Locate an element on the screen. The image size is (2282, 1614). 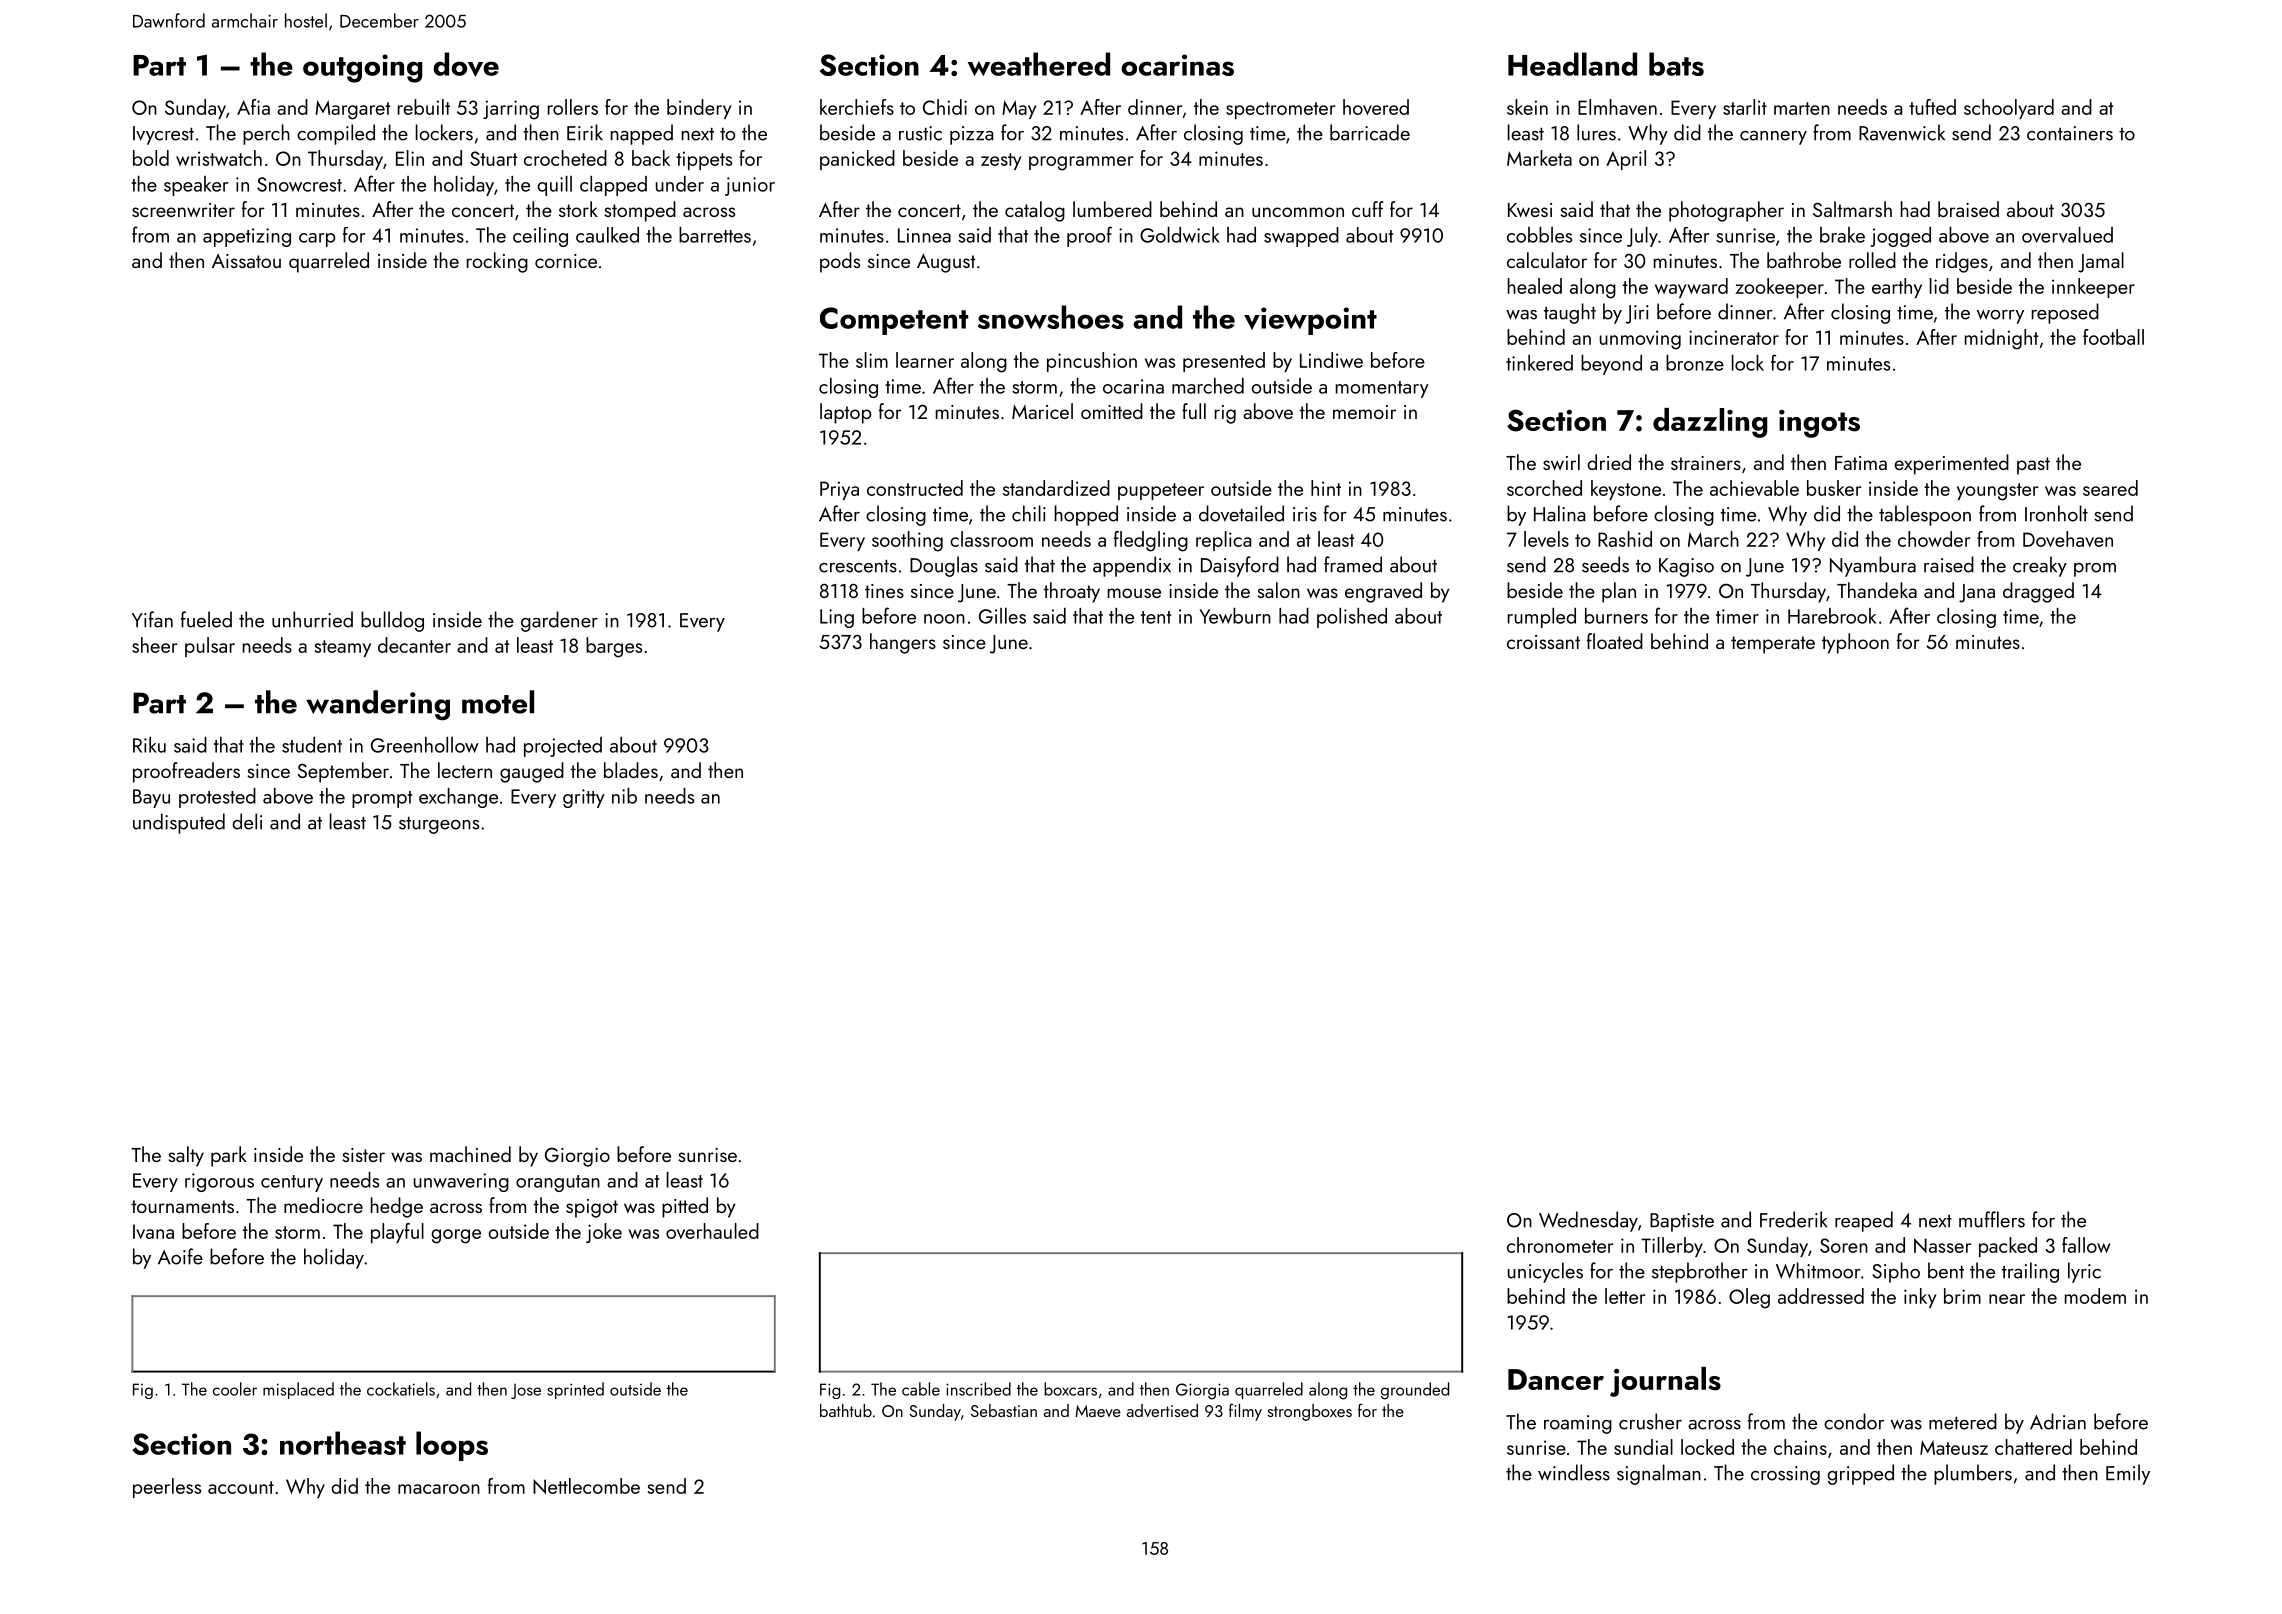
croissant is located at coordinates (1543, 642).
